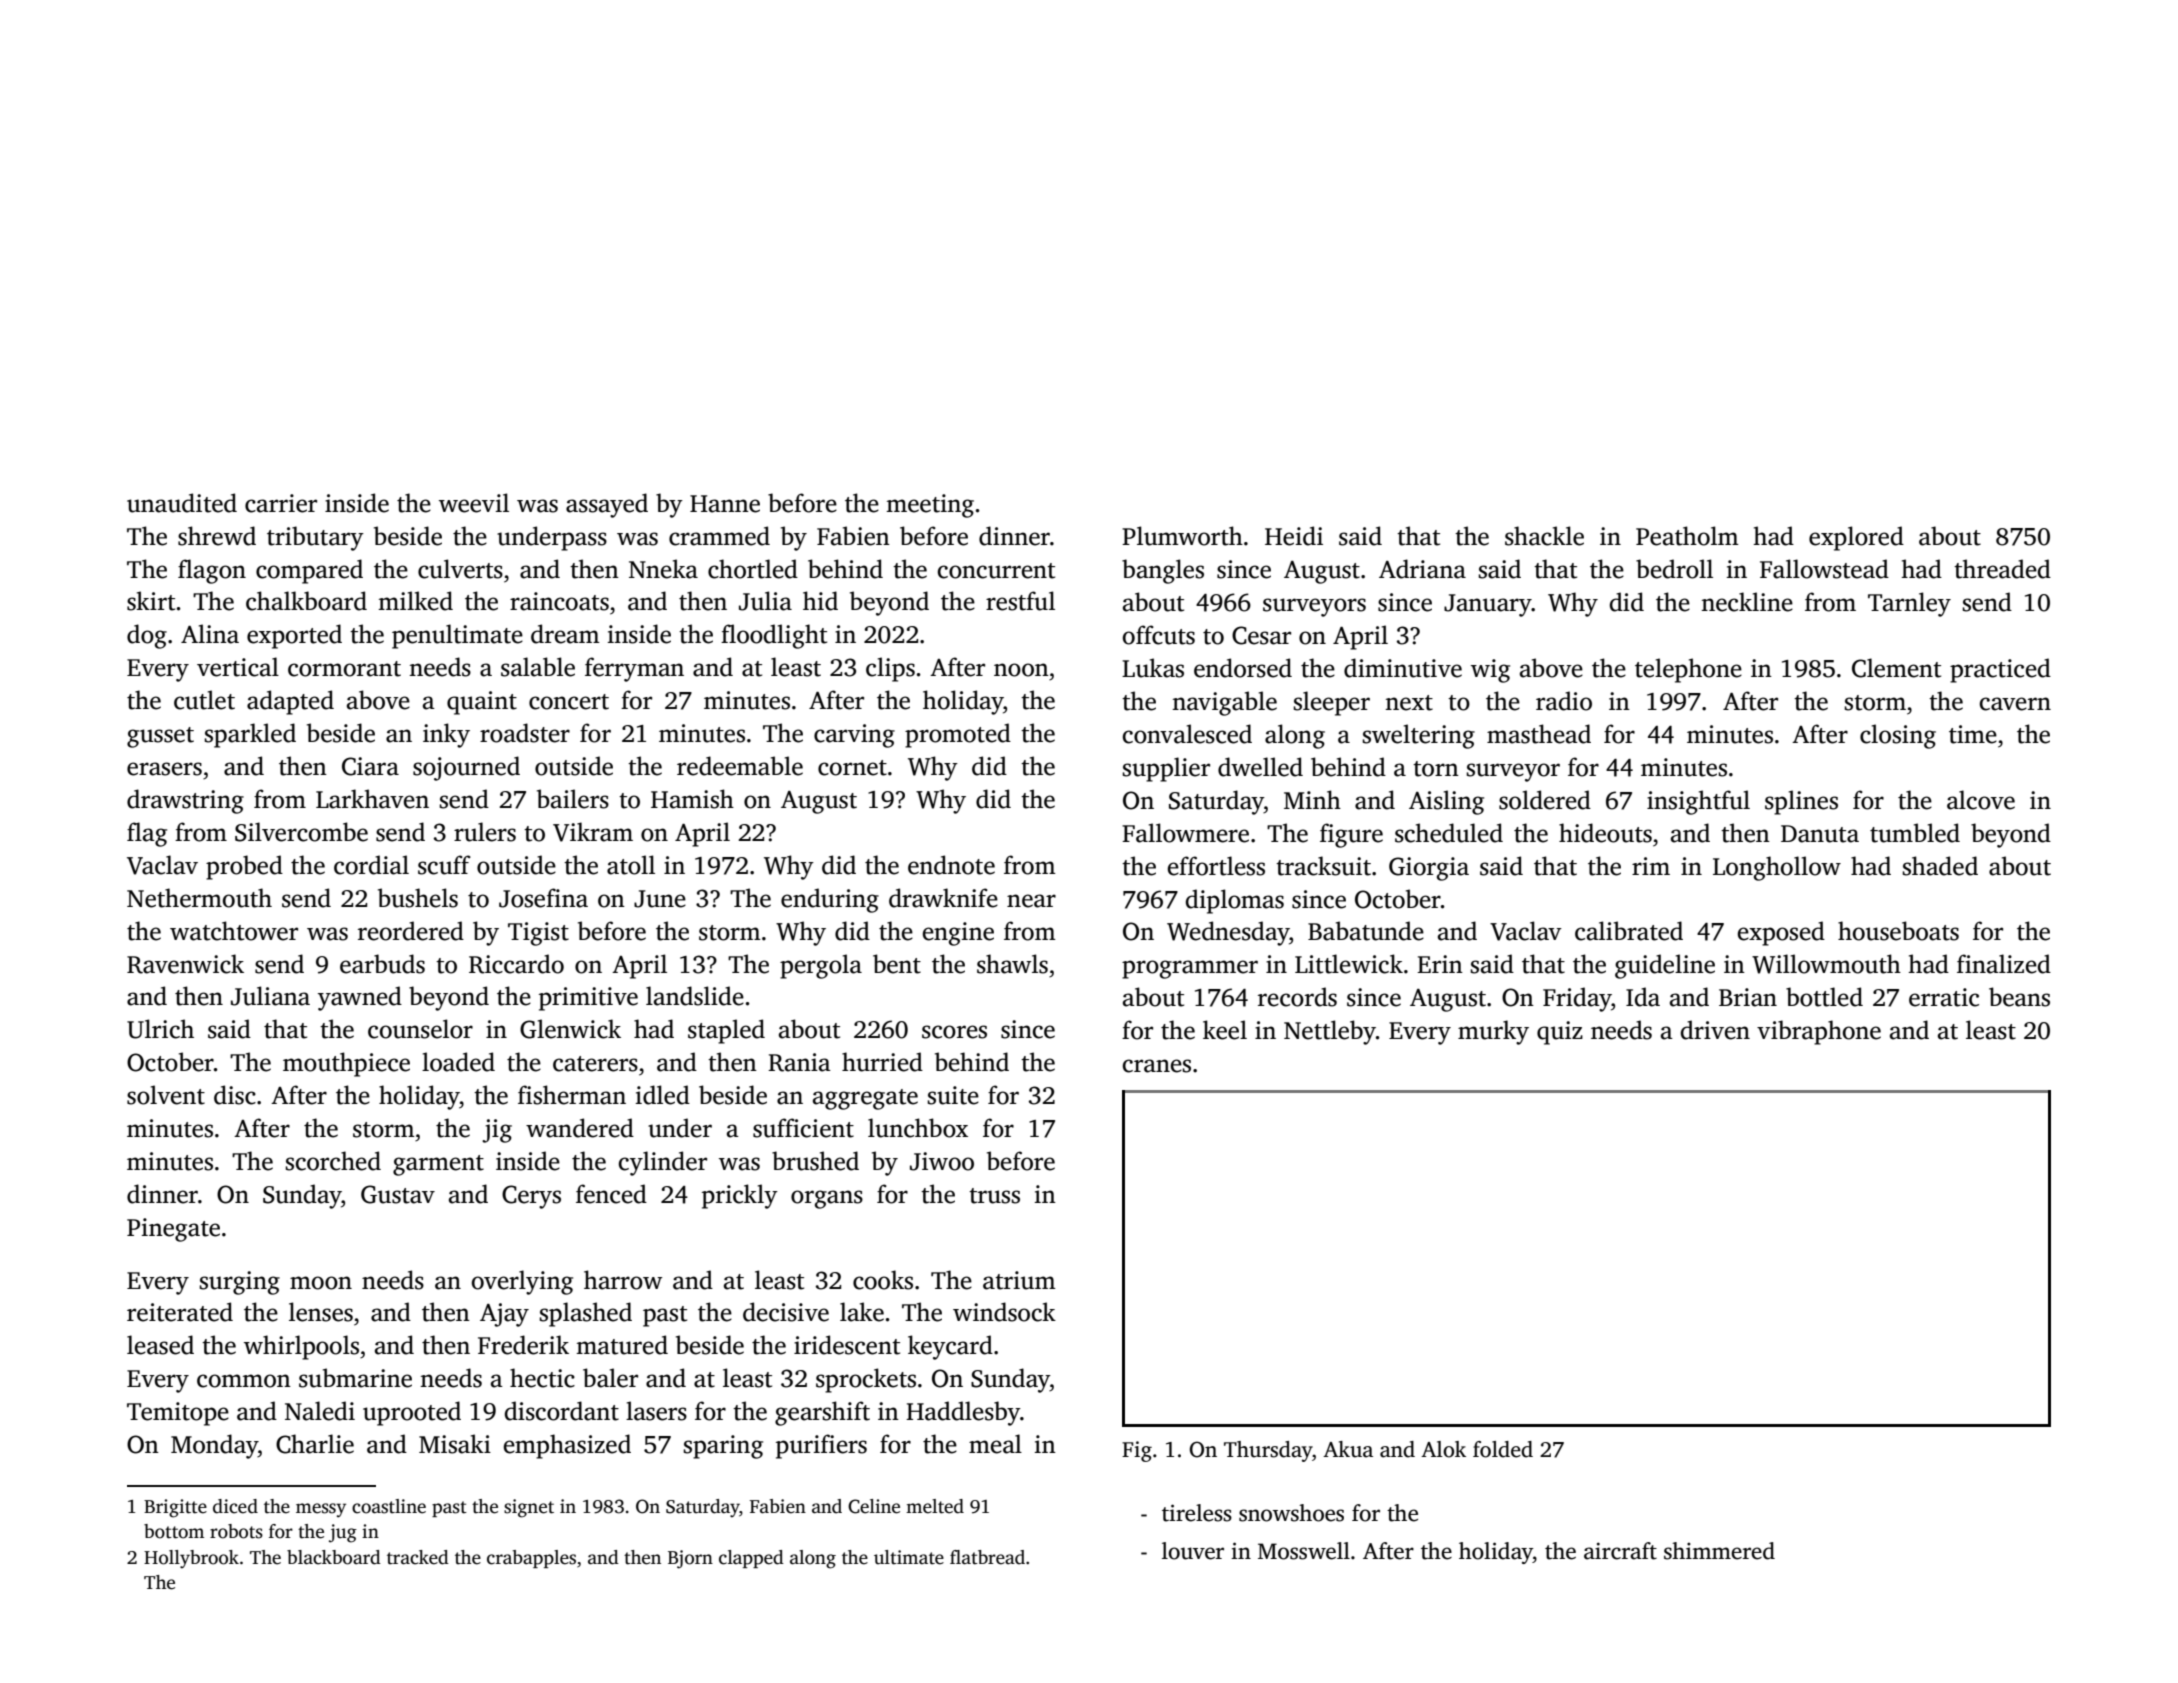 The width and height of the screenshot is (2178, 1683). I want to click on cranes, so click(1157, 1066).
